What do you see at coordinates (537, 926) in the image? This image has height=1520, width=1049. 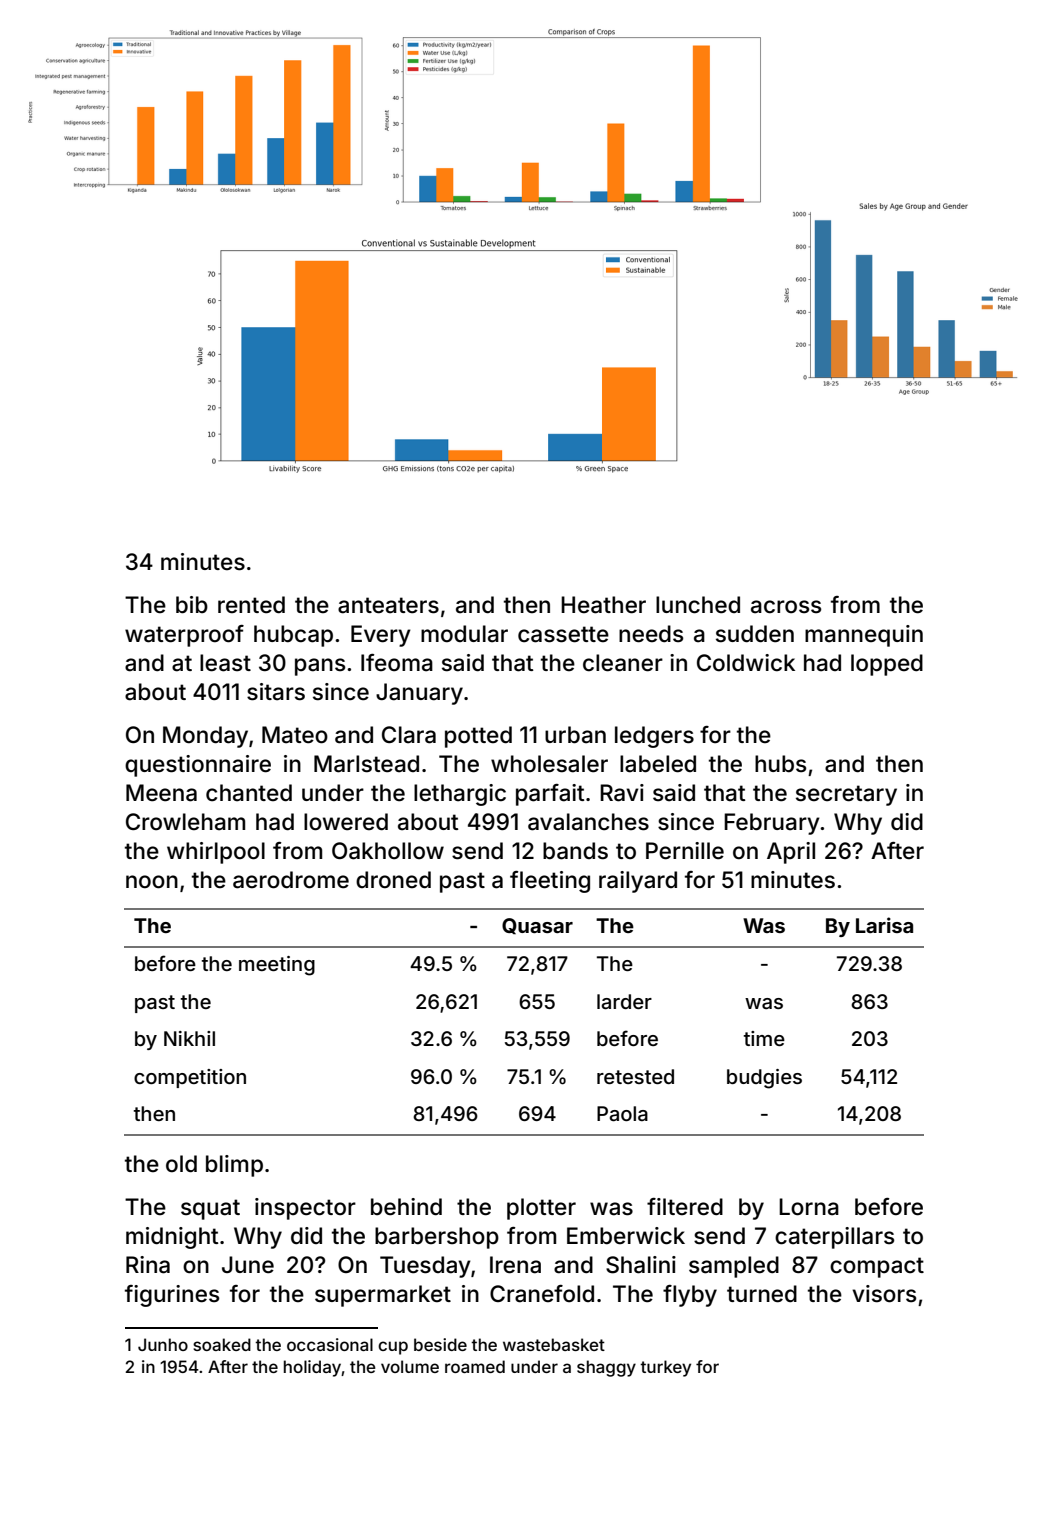 I see `Quasar` at bounding box center [537, 926].
